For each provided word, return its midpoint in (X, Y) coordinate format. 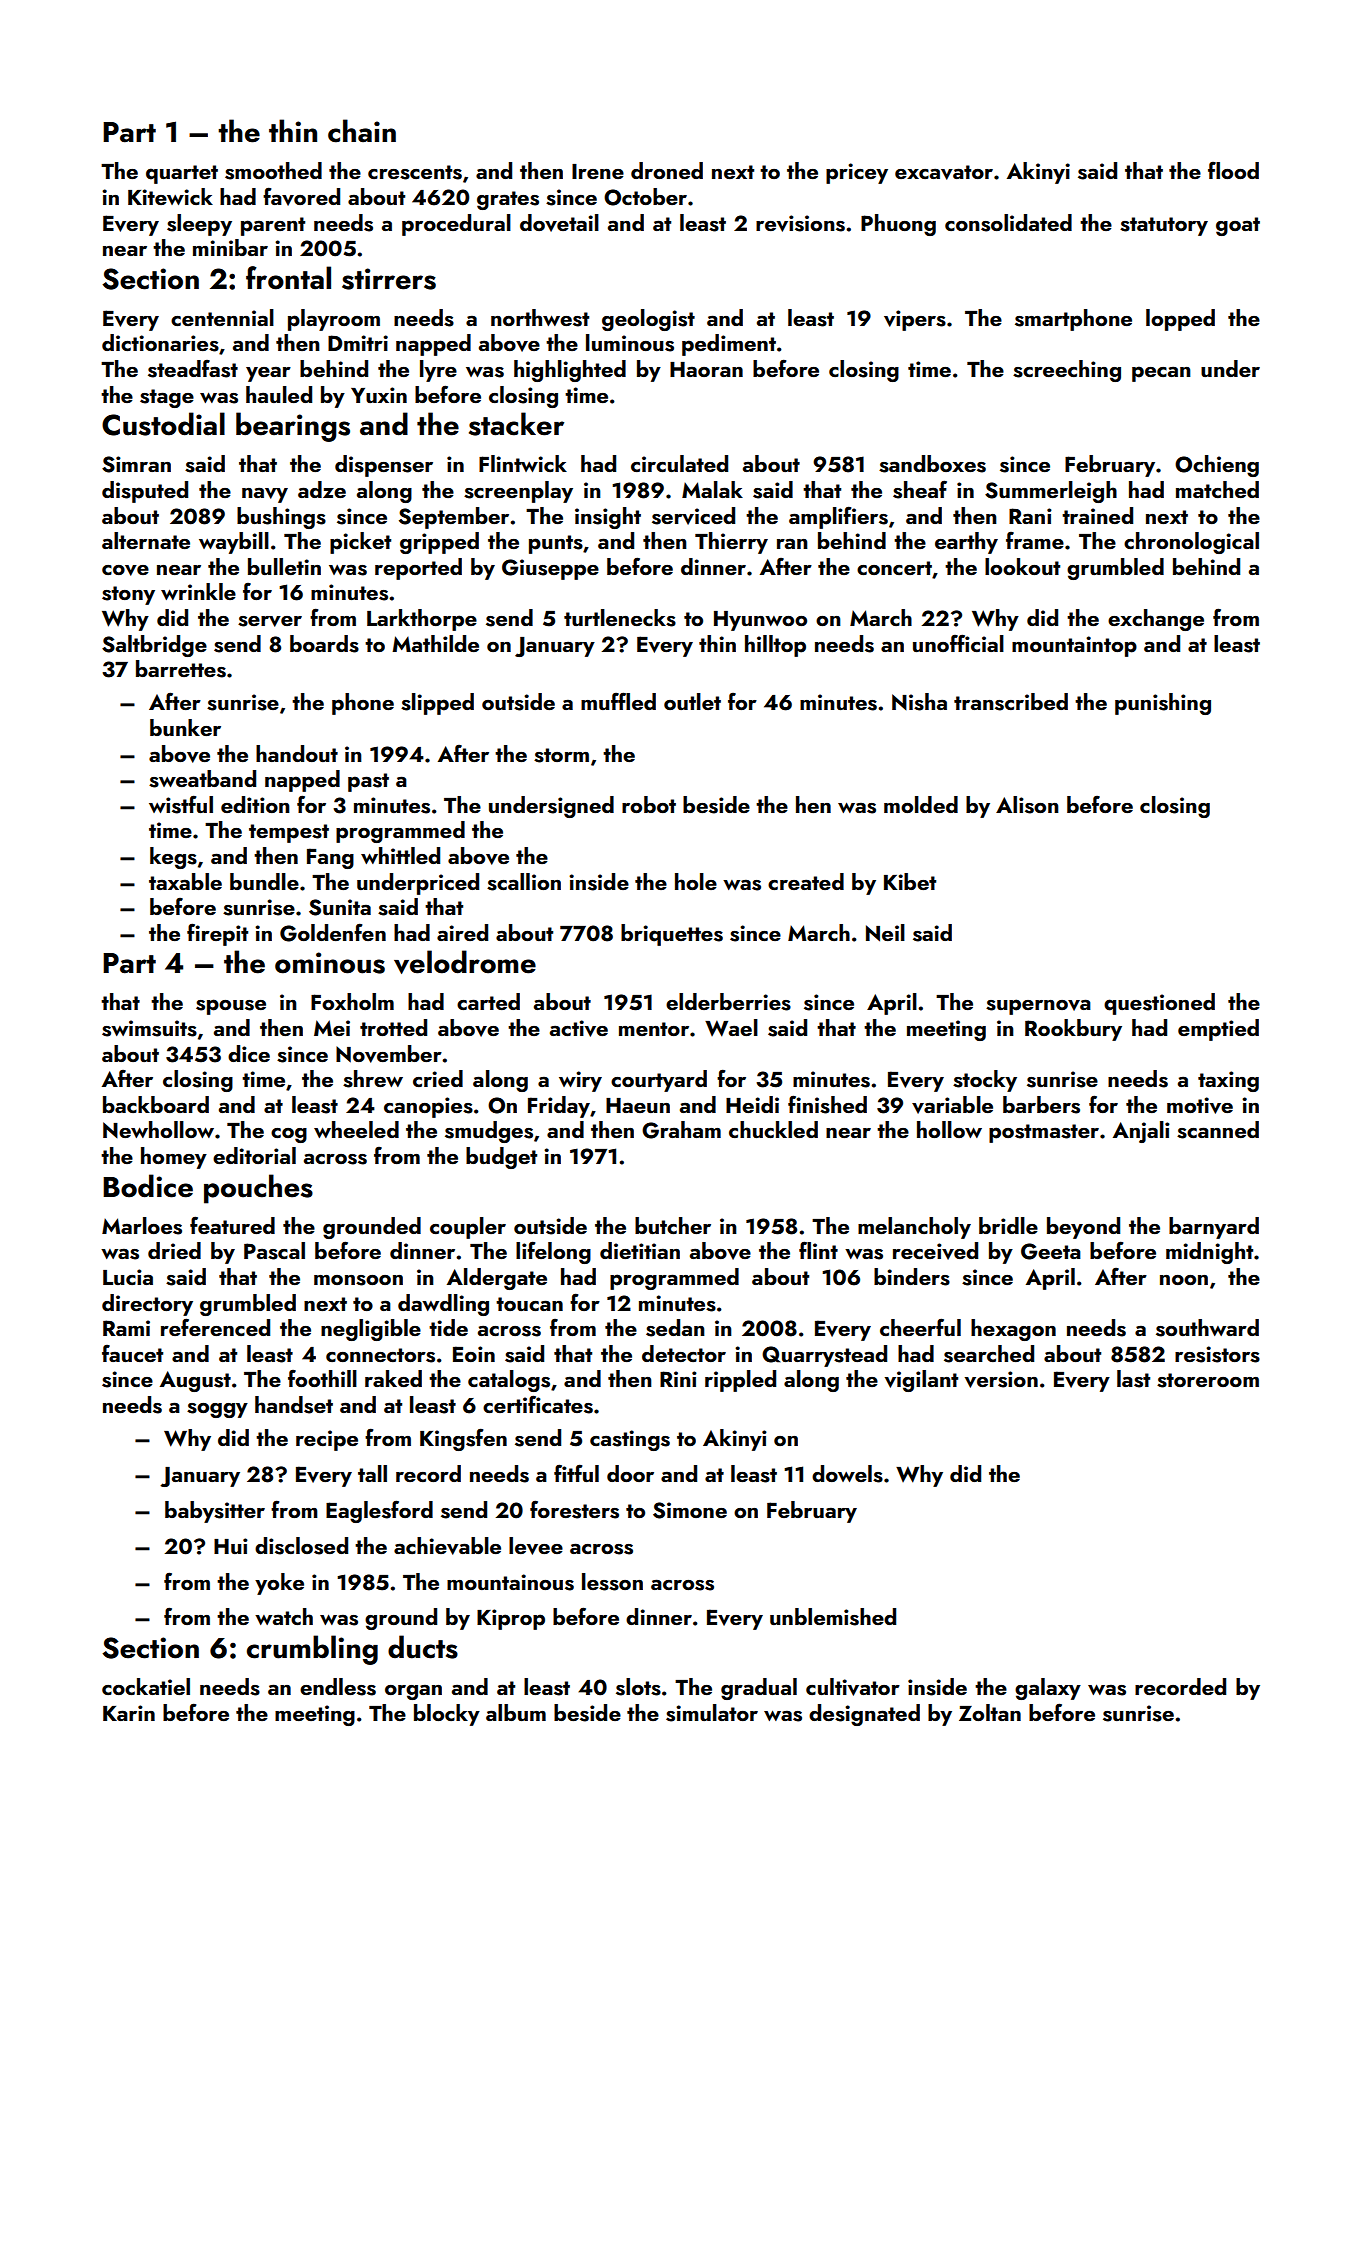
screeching (1067, 371)
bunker (185, 727)
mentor (654, 1029)
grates (508, 200)
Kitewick (170, 196)
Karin (129, 1713)
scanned (1218, 1130)
